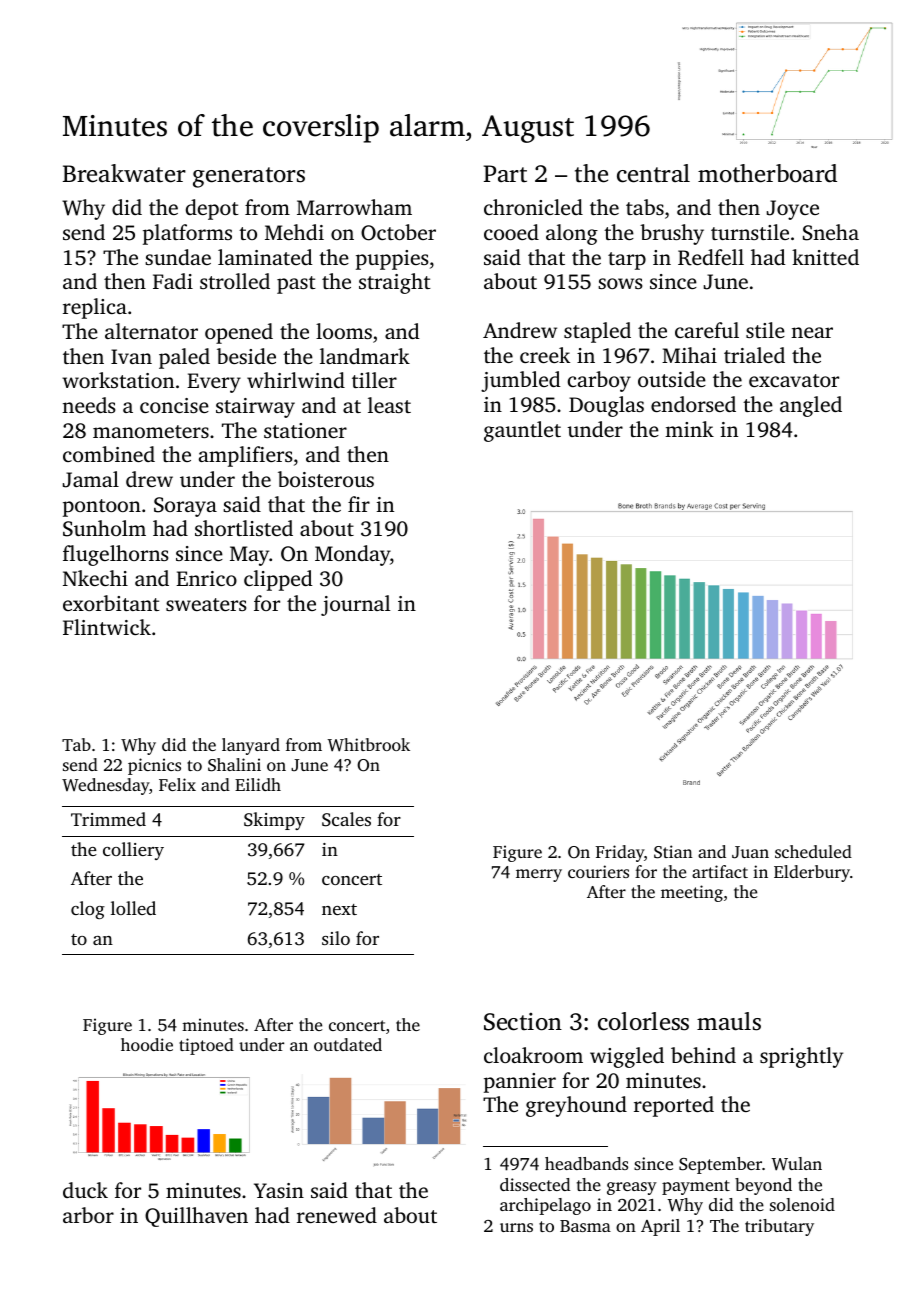 This page has width=924, height=1311. What do you see at coordinates (521, 381) in the page?
I see `jumbled` at bounding box center [521, 381].
